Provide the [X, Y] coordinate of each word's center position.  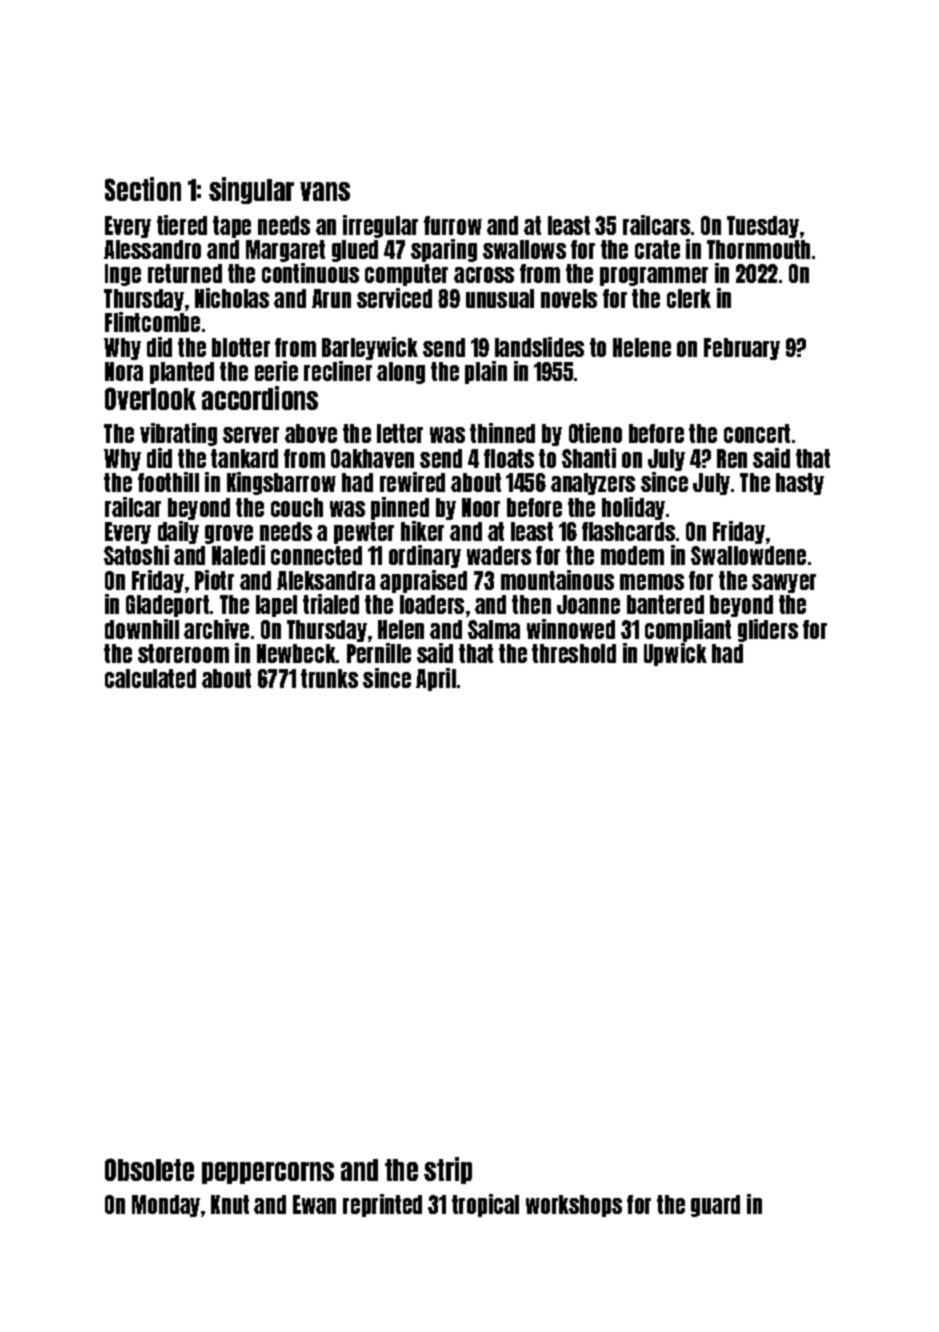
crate [657, 249]
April [436, 679]
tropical [485, 1205]
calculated [150, 678]
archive [216, 629]
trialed [331, 604]
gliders [768, 630]
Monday [166, 1206]
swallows [524, 249]
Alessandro [152, 249]
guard [715, 1206]
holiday [633, 508]
